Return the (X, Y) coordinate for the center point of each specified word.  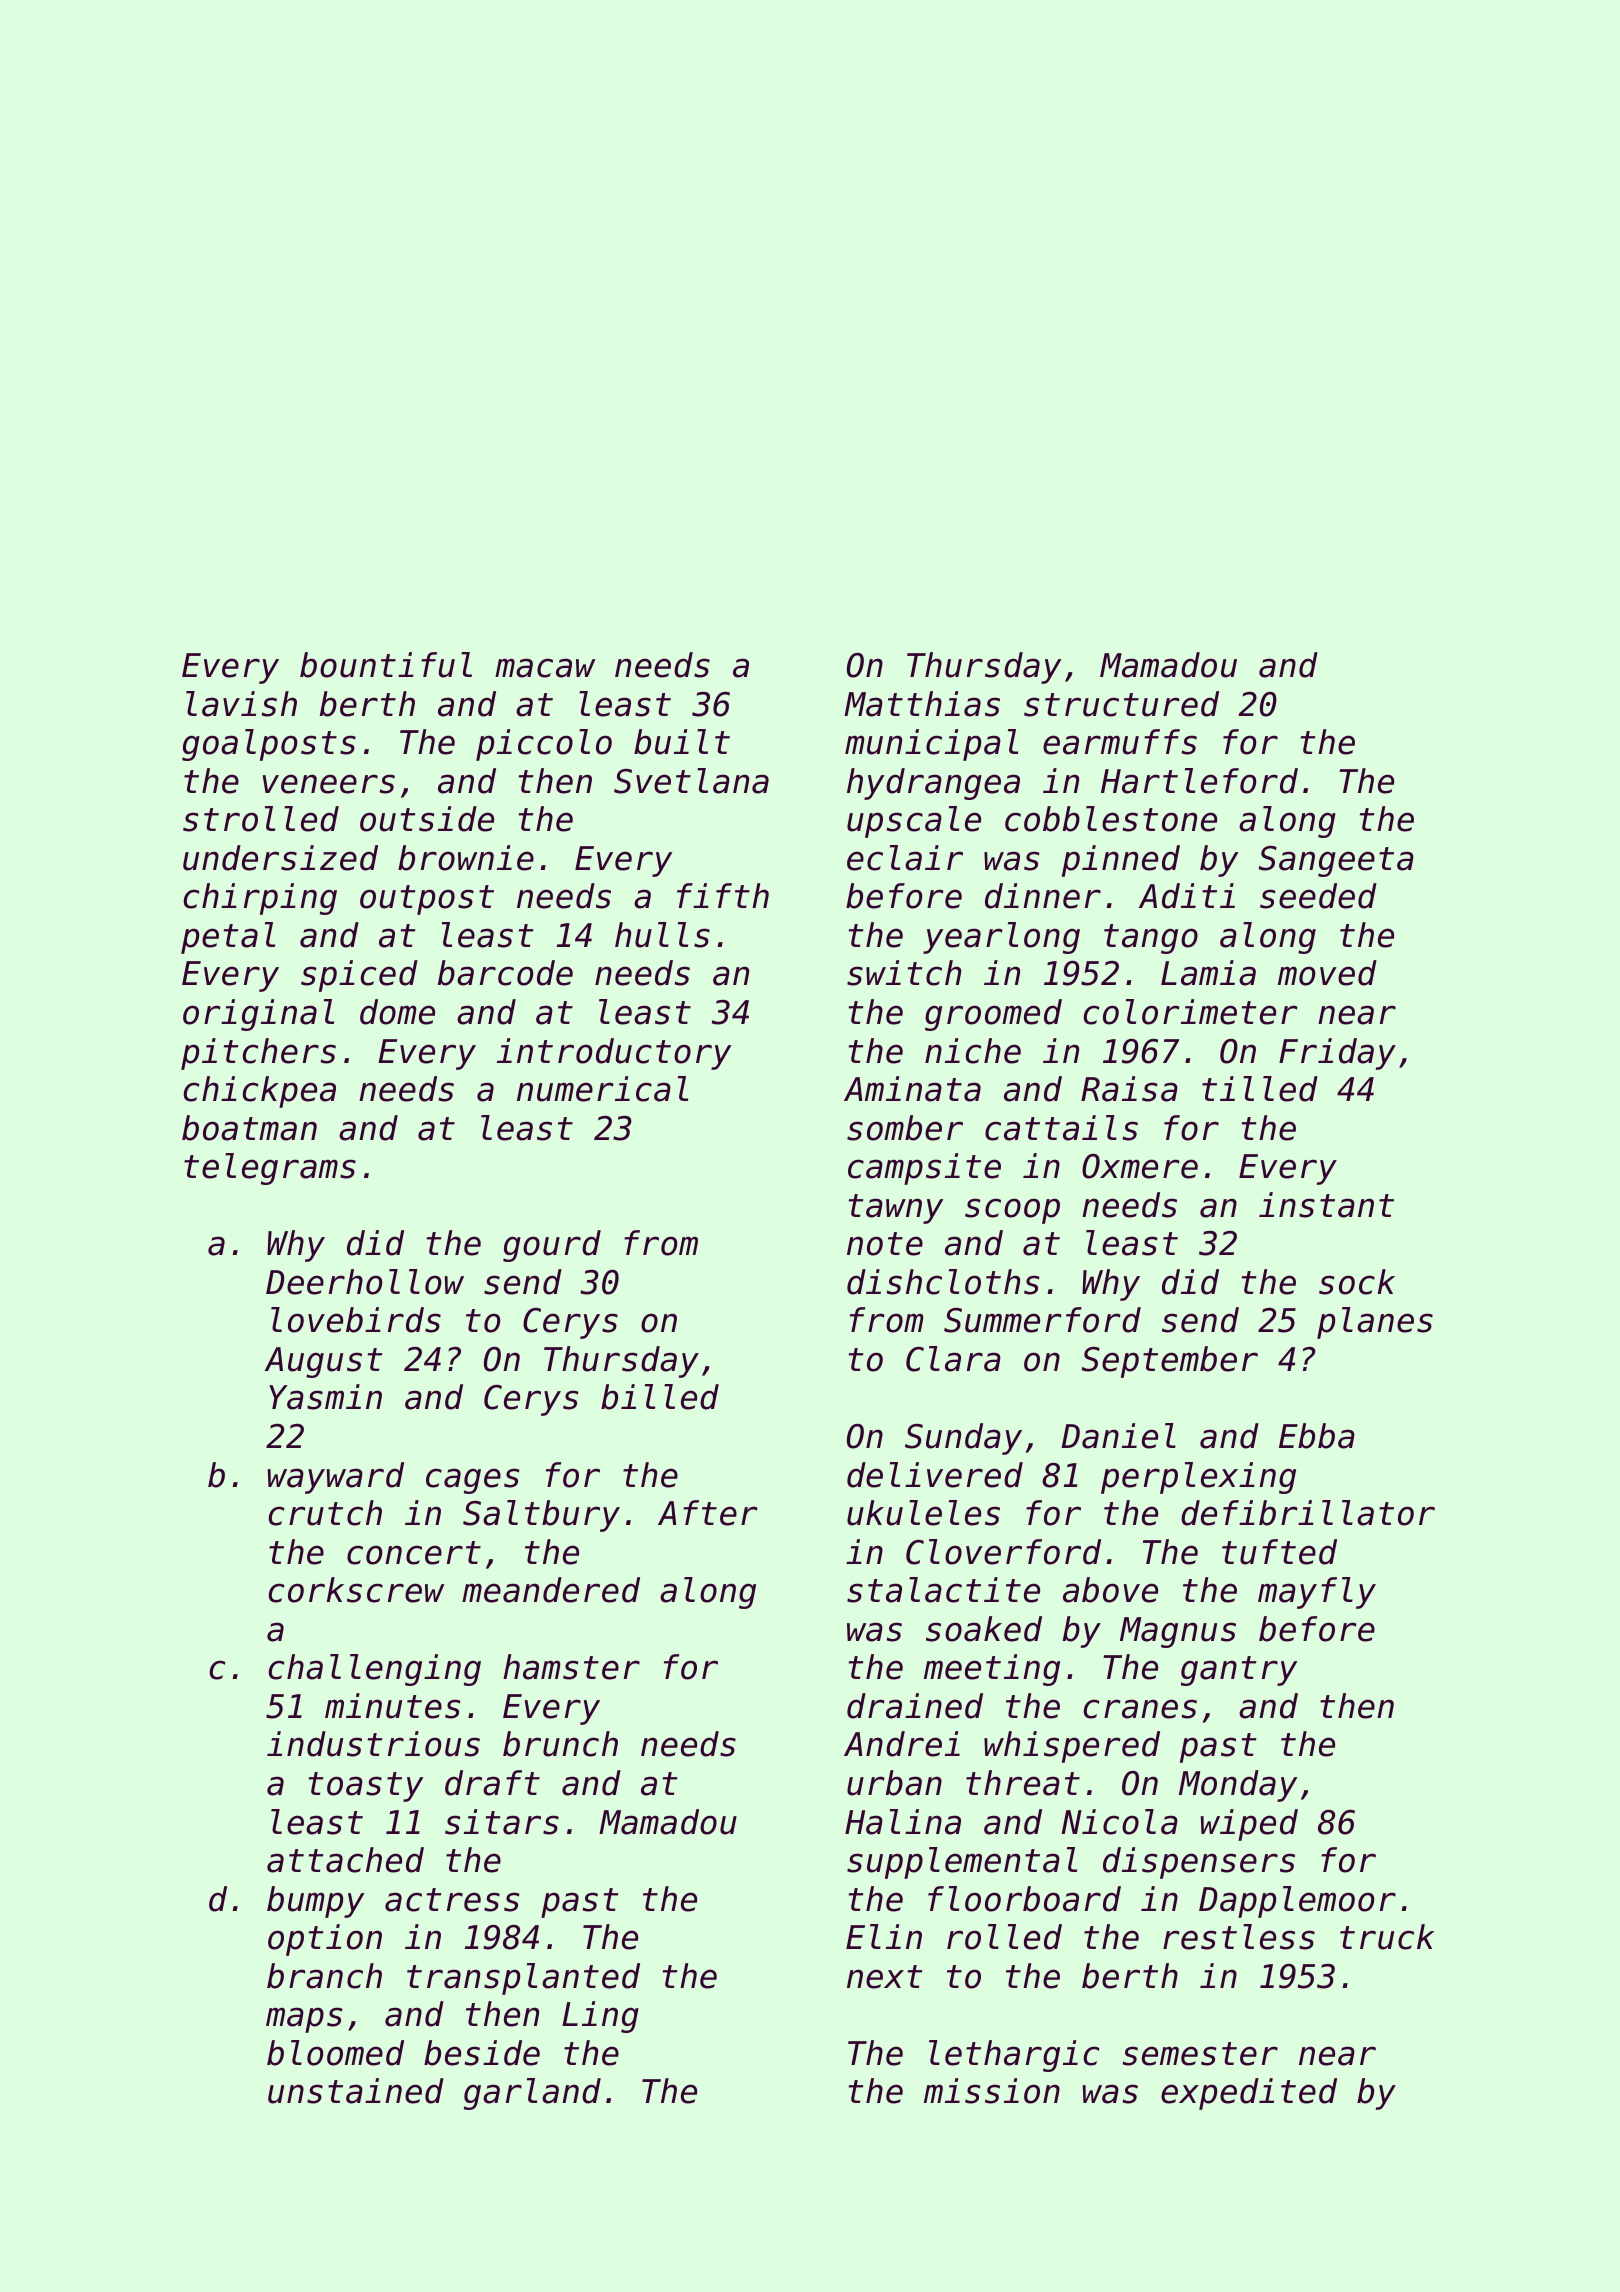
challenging (375, 1670)
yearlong (1001, 938)
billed (660, 1397)
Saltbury (541, 1516)
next (885, 1977)
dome (397, 1012)
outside (427, 819)
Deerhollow (365, 1282)
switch (904, 973)
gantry (1239, 1671)
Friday (1337, 1054)
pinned (1121, 861)
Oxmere (1140, 1166)
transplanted (523, 1979)
